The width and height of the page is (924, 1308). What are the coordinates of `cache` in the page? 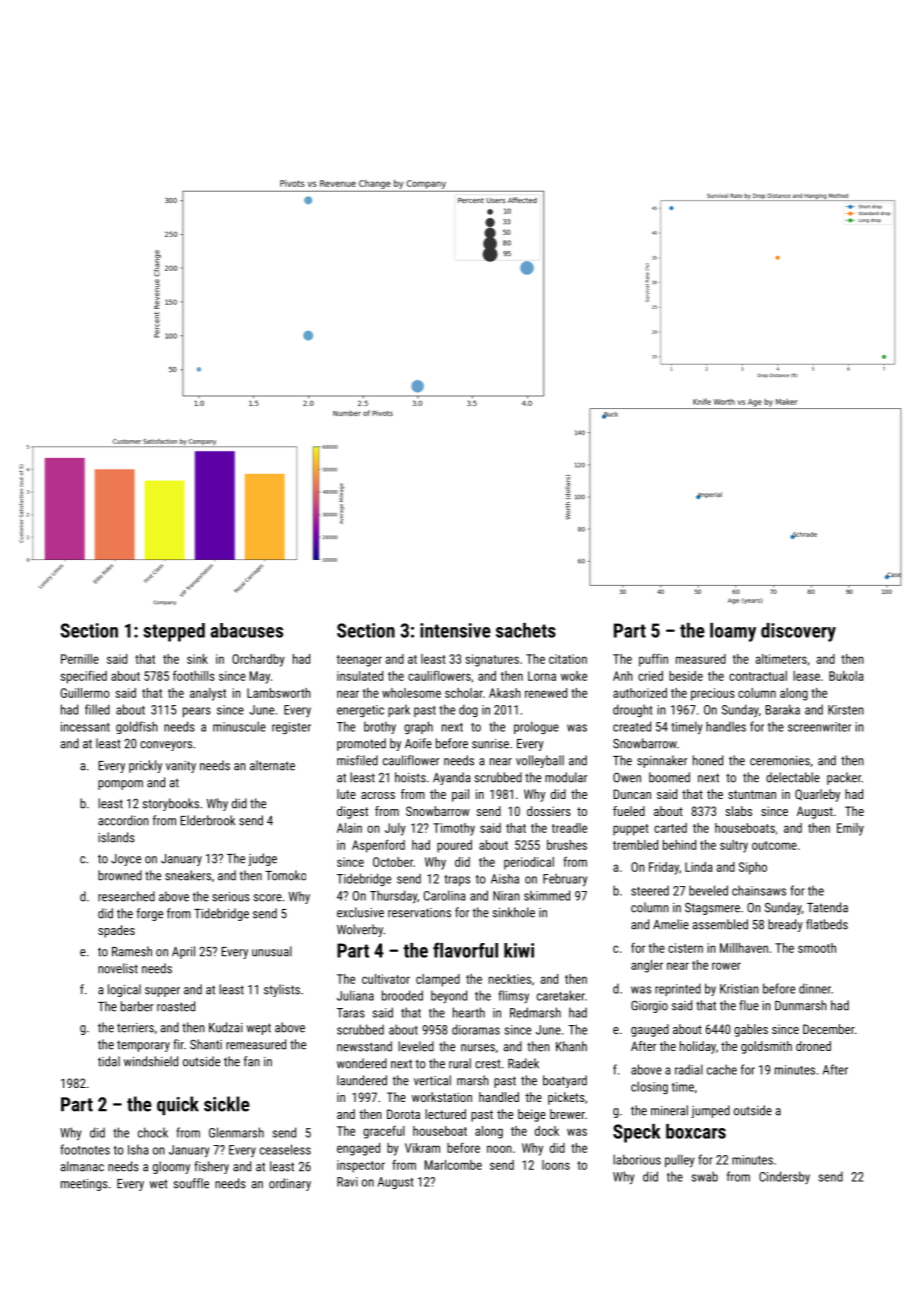 It's located at (722, 1069).
